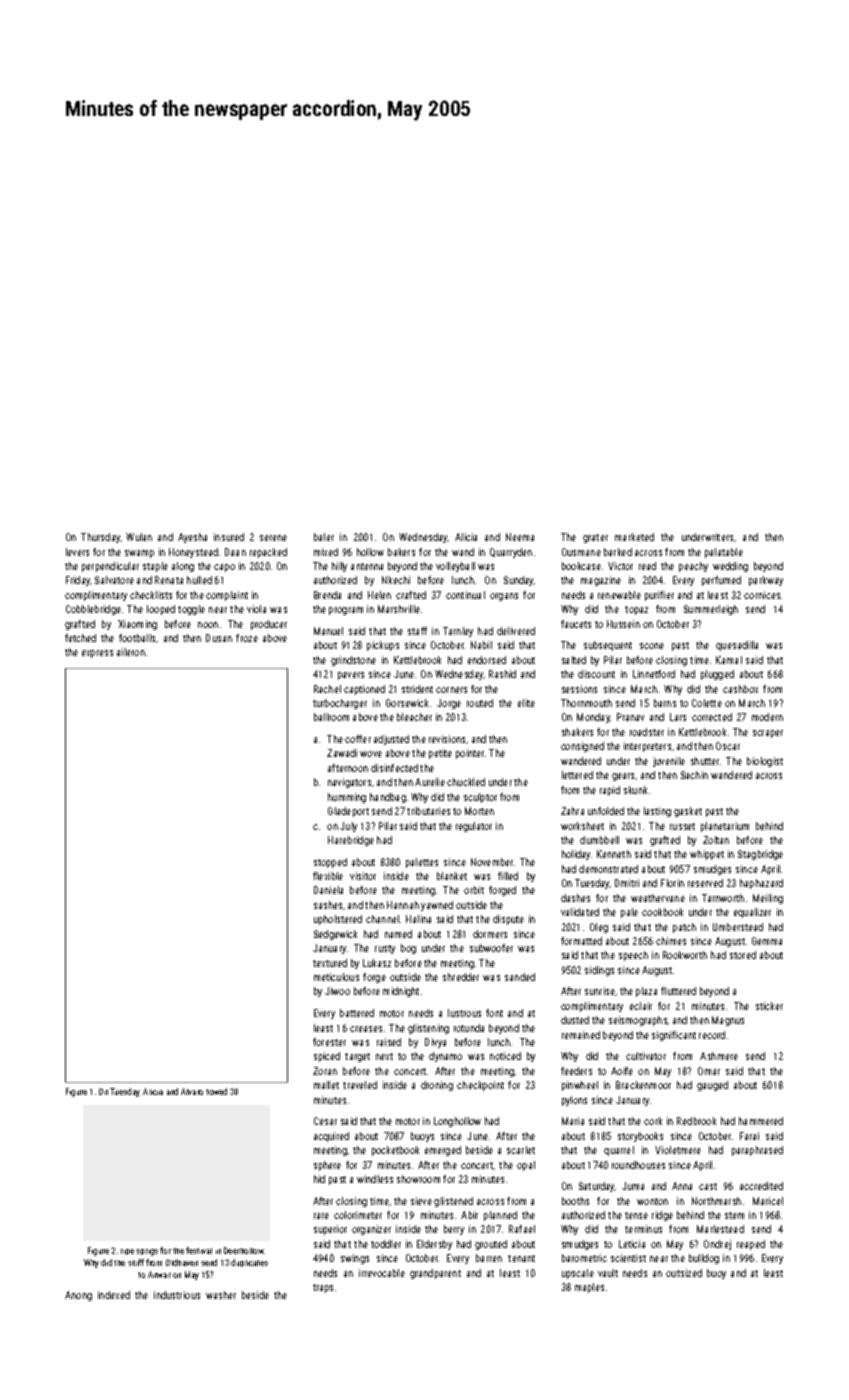 The height and width of the screenshot is (1400, 849). What do you see at coordinates (348, 827) in the screenshot?
I see `July` at bounding box center [348, 827].
